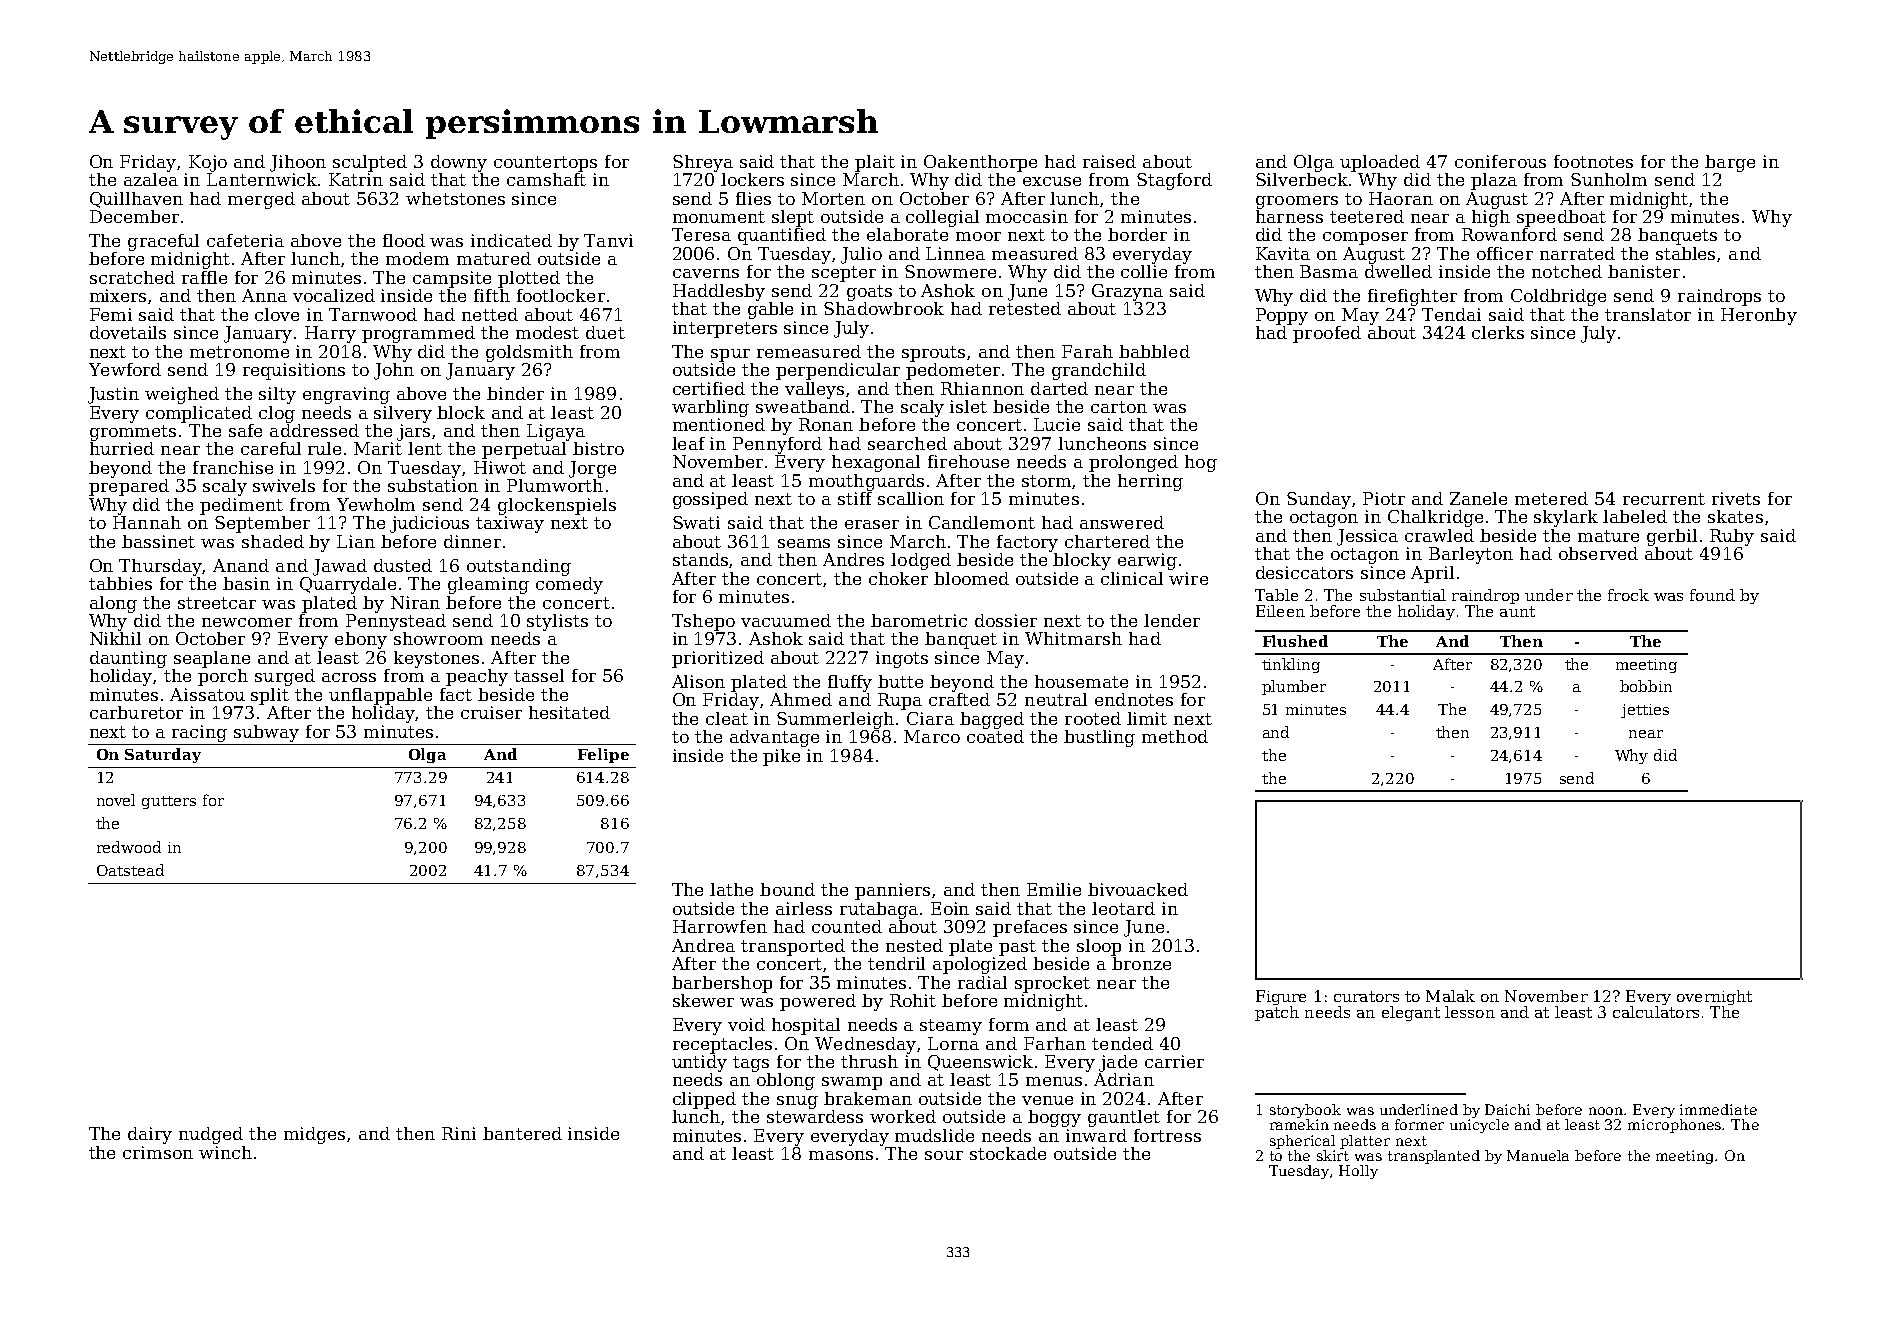  I want to click on barge, so click(1730, 163).
